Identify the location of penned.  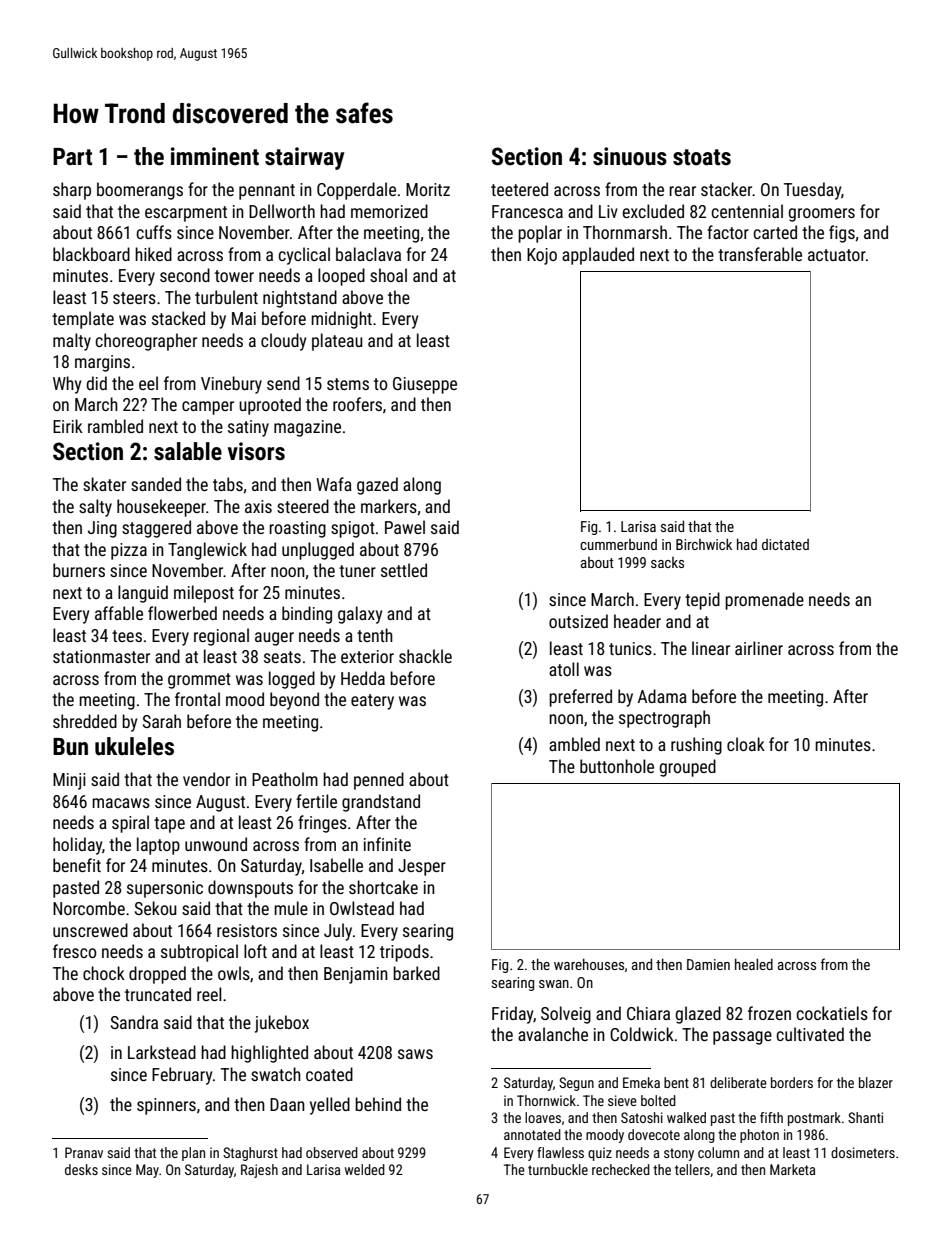
(379, 781).
